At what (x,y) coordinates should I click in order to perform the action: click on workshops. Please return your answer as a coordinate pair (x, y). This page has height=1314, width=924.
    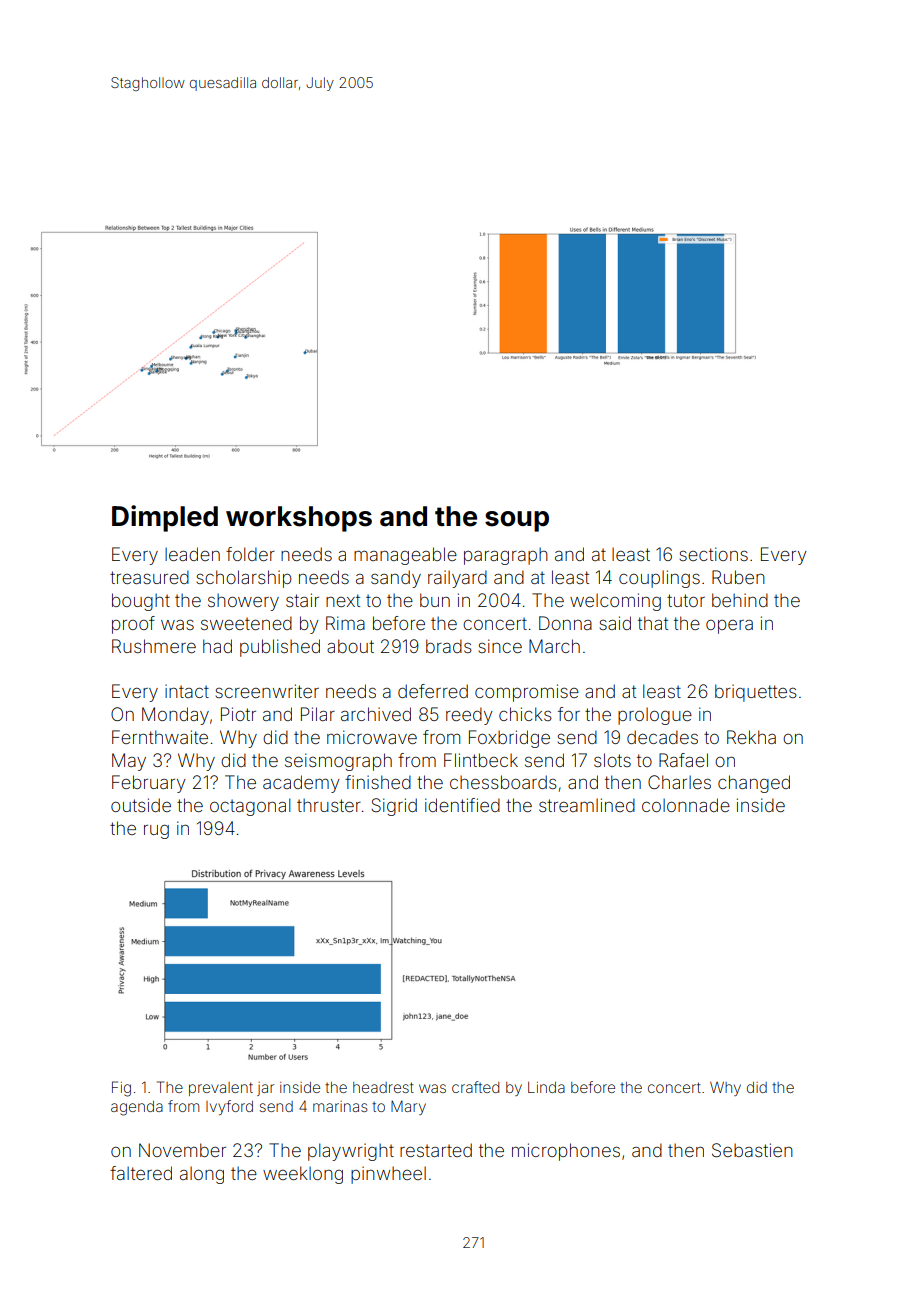
    Looking at the image, I should click on (299, 519).
